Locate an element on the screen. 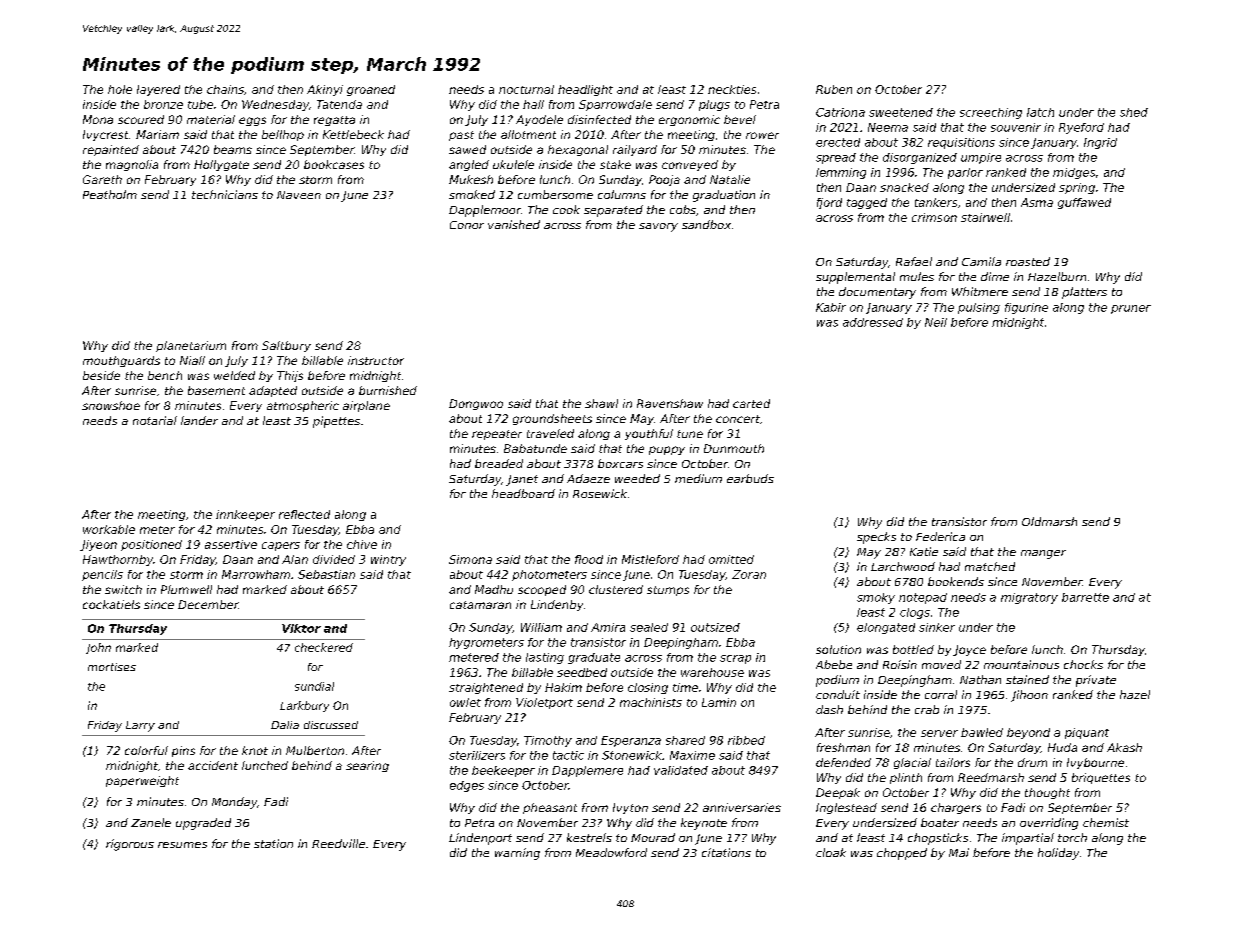 This screenshot has height=952, width=1233. Dongwoo is located at coordinates (476, 404).
